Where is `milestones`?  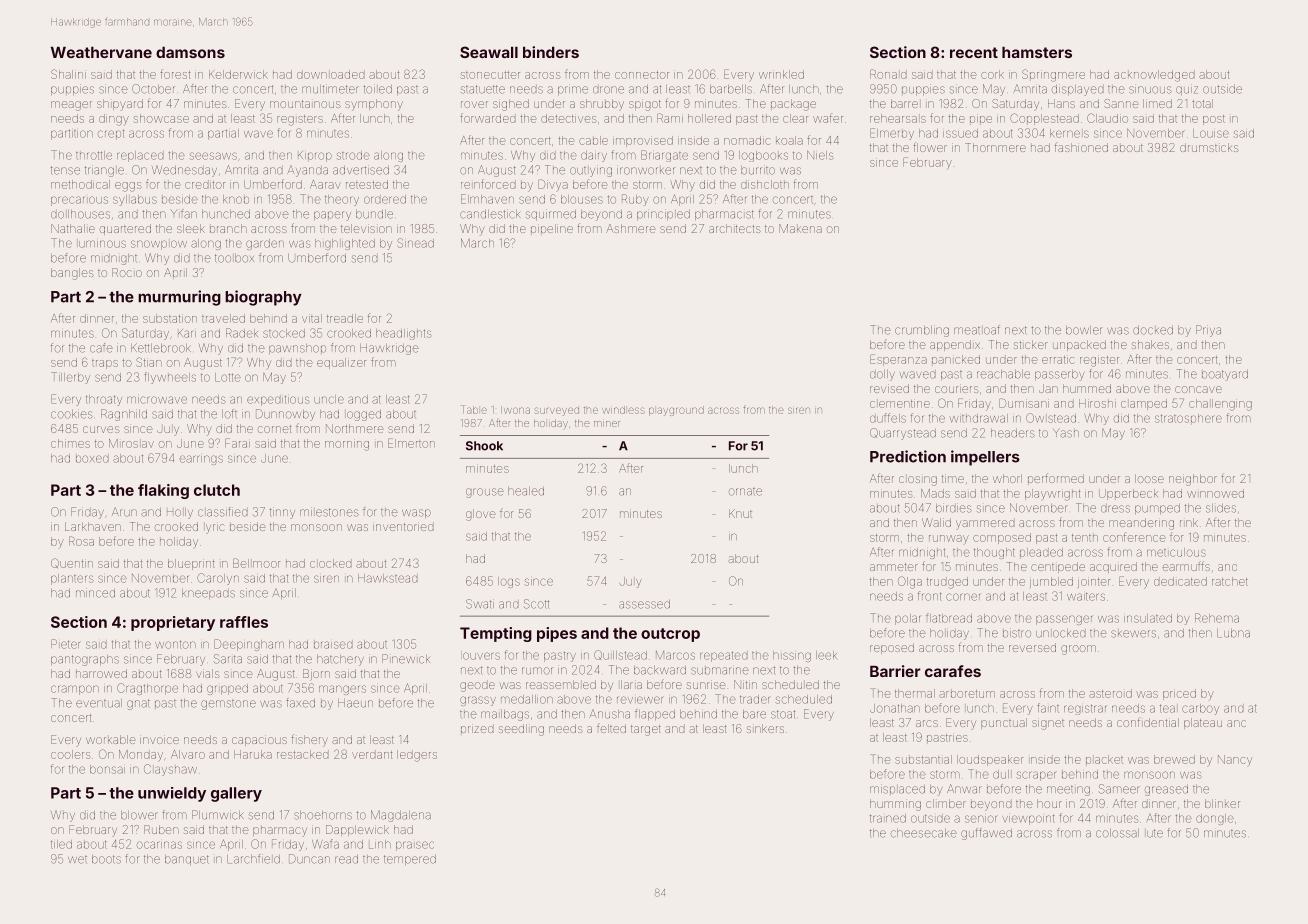
milestones is located at coordinates (329, 512).
